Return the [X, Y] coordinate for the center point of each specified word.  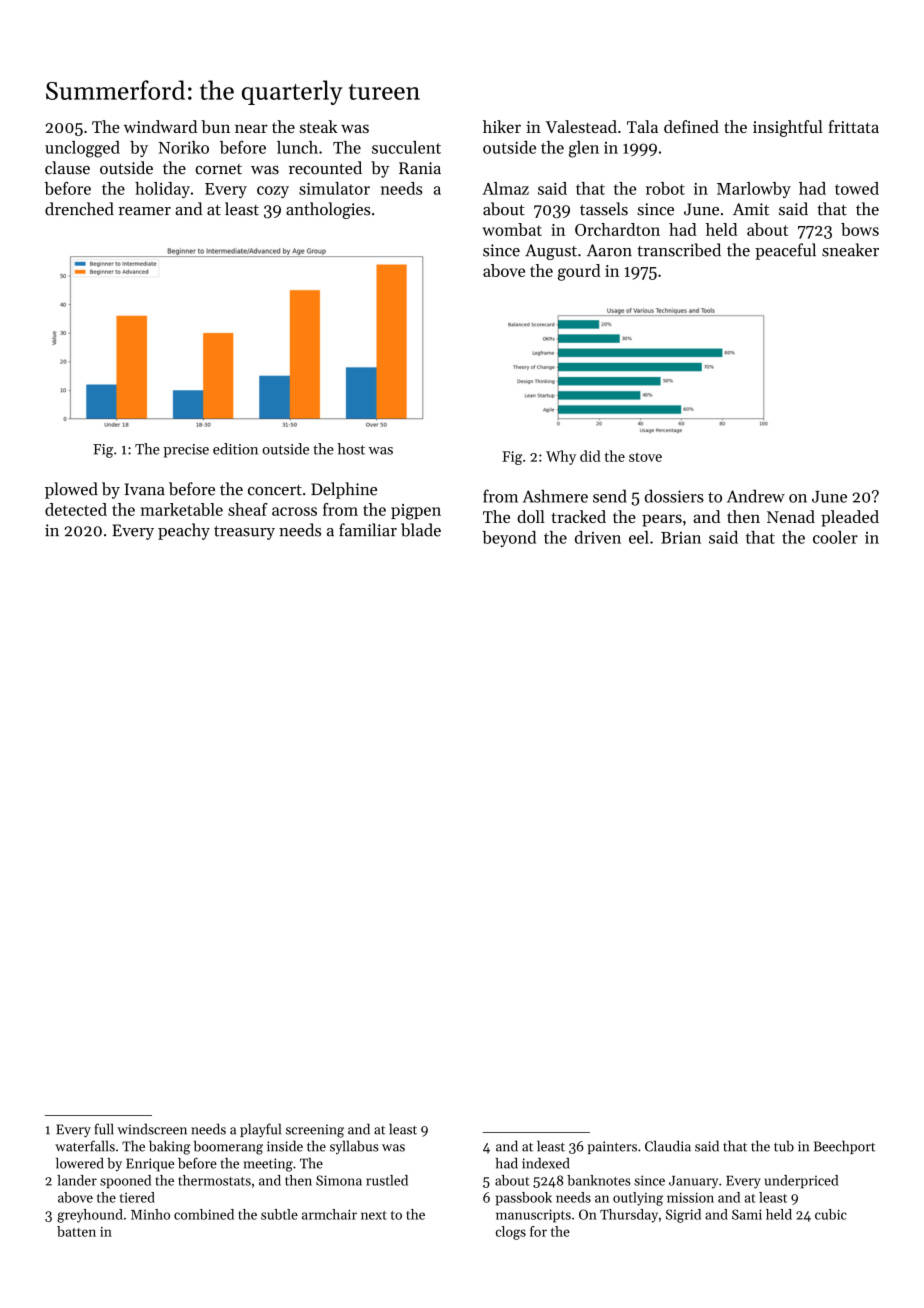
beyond [509, 539]
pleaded [850, 518]
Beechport [844, 1147]
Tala [642, 126]
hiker [502, 126]
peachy [184, 531]
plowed [71, 490]
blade [421, 530]
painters [612, 1147]
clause [67, 168]
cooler [835, 537]
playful [260, 1130]
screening [315, 1131]
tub [784, 1146]
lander [77, 1180]
